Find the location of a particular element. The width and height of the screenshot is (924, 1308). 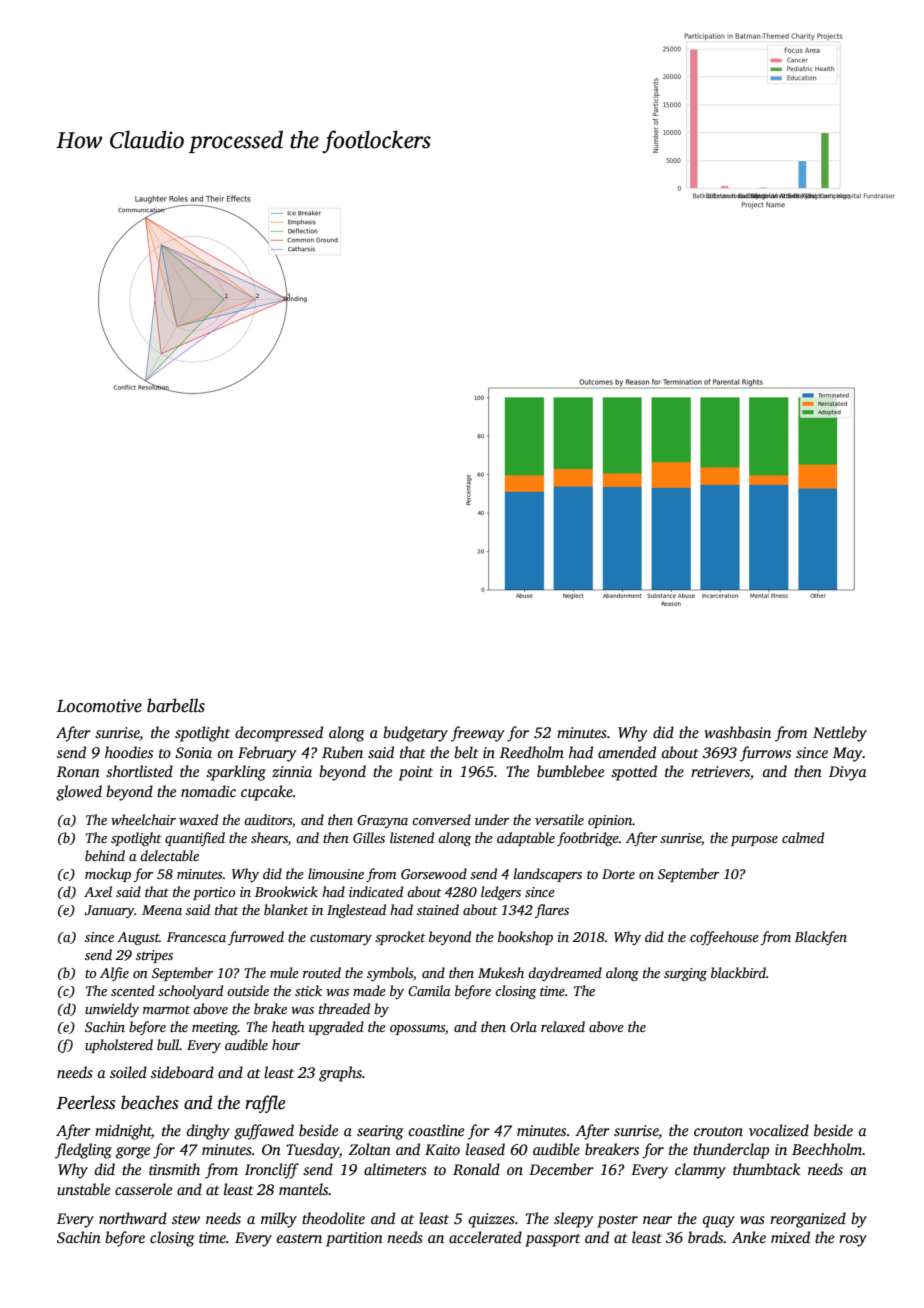

relaxed is located at coordinates (563, 1026).
